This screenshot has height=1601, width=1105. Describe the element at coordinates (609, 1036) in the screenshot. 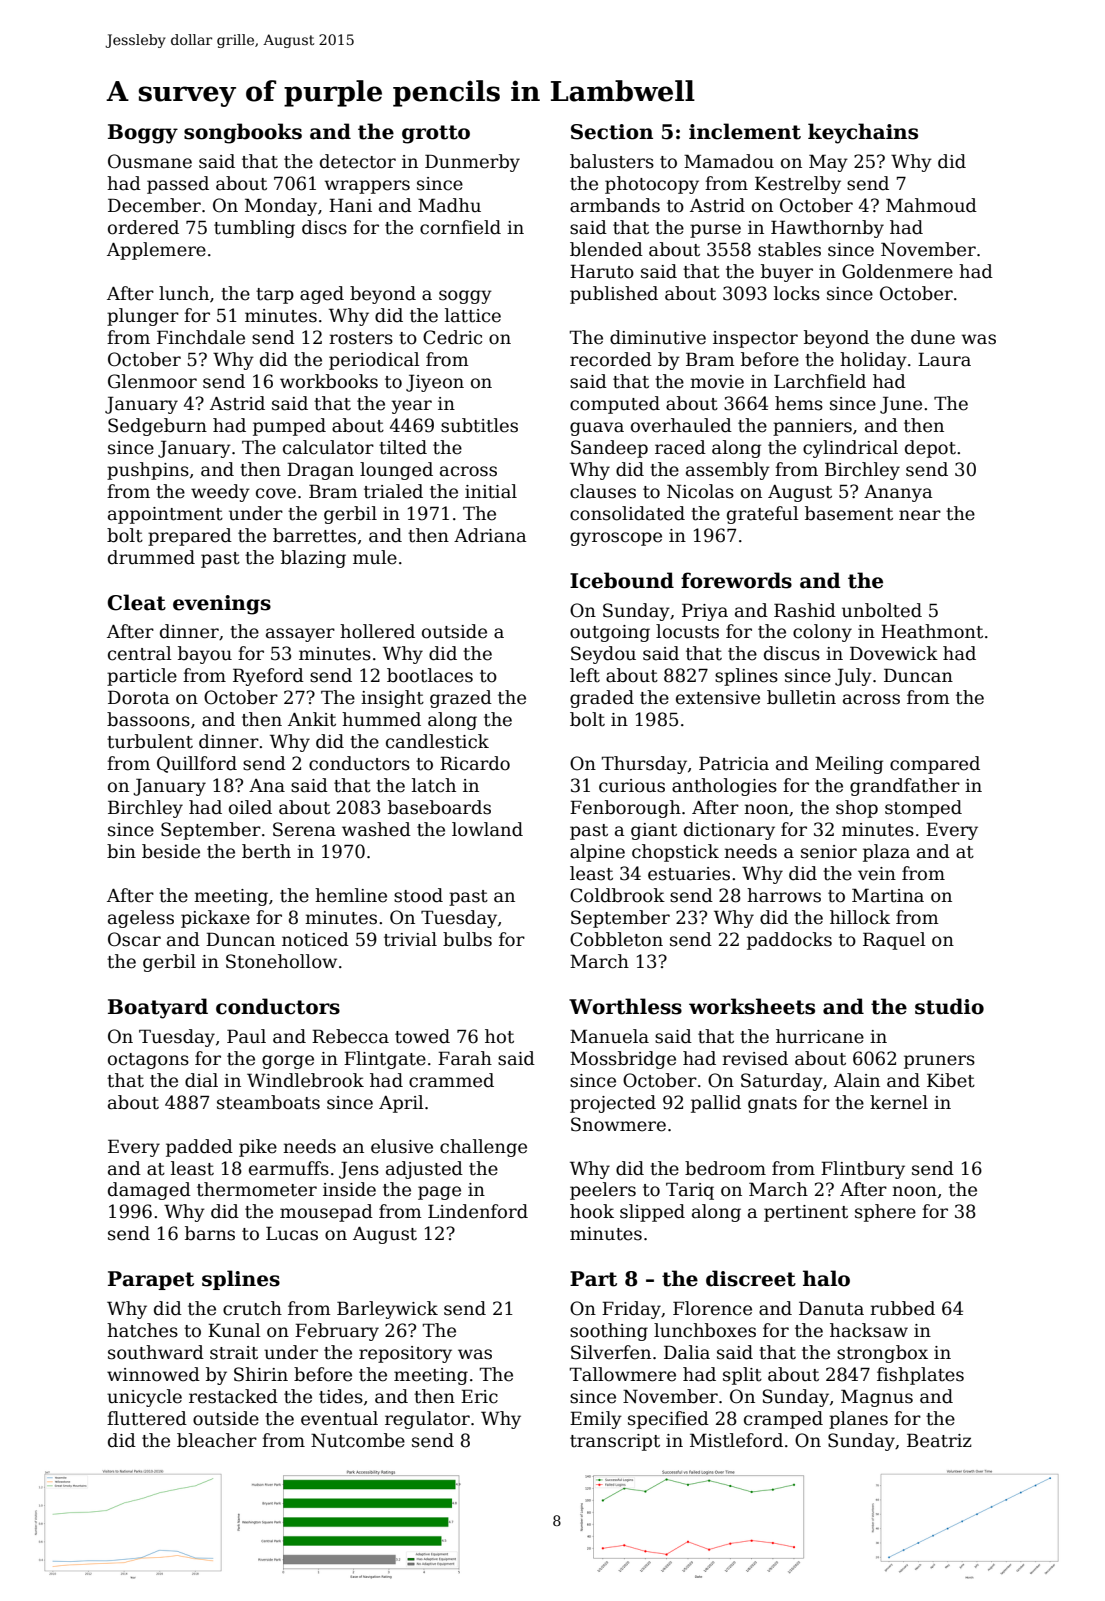

I see `Manuela` at that location.
